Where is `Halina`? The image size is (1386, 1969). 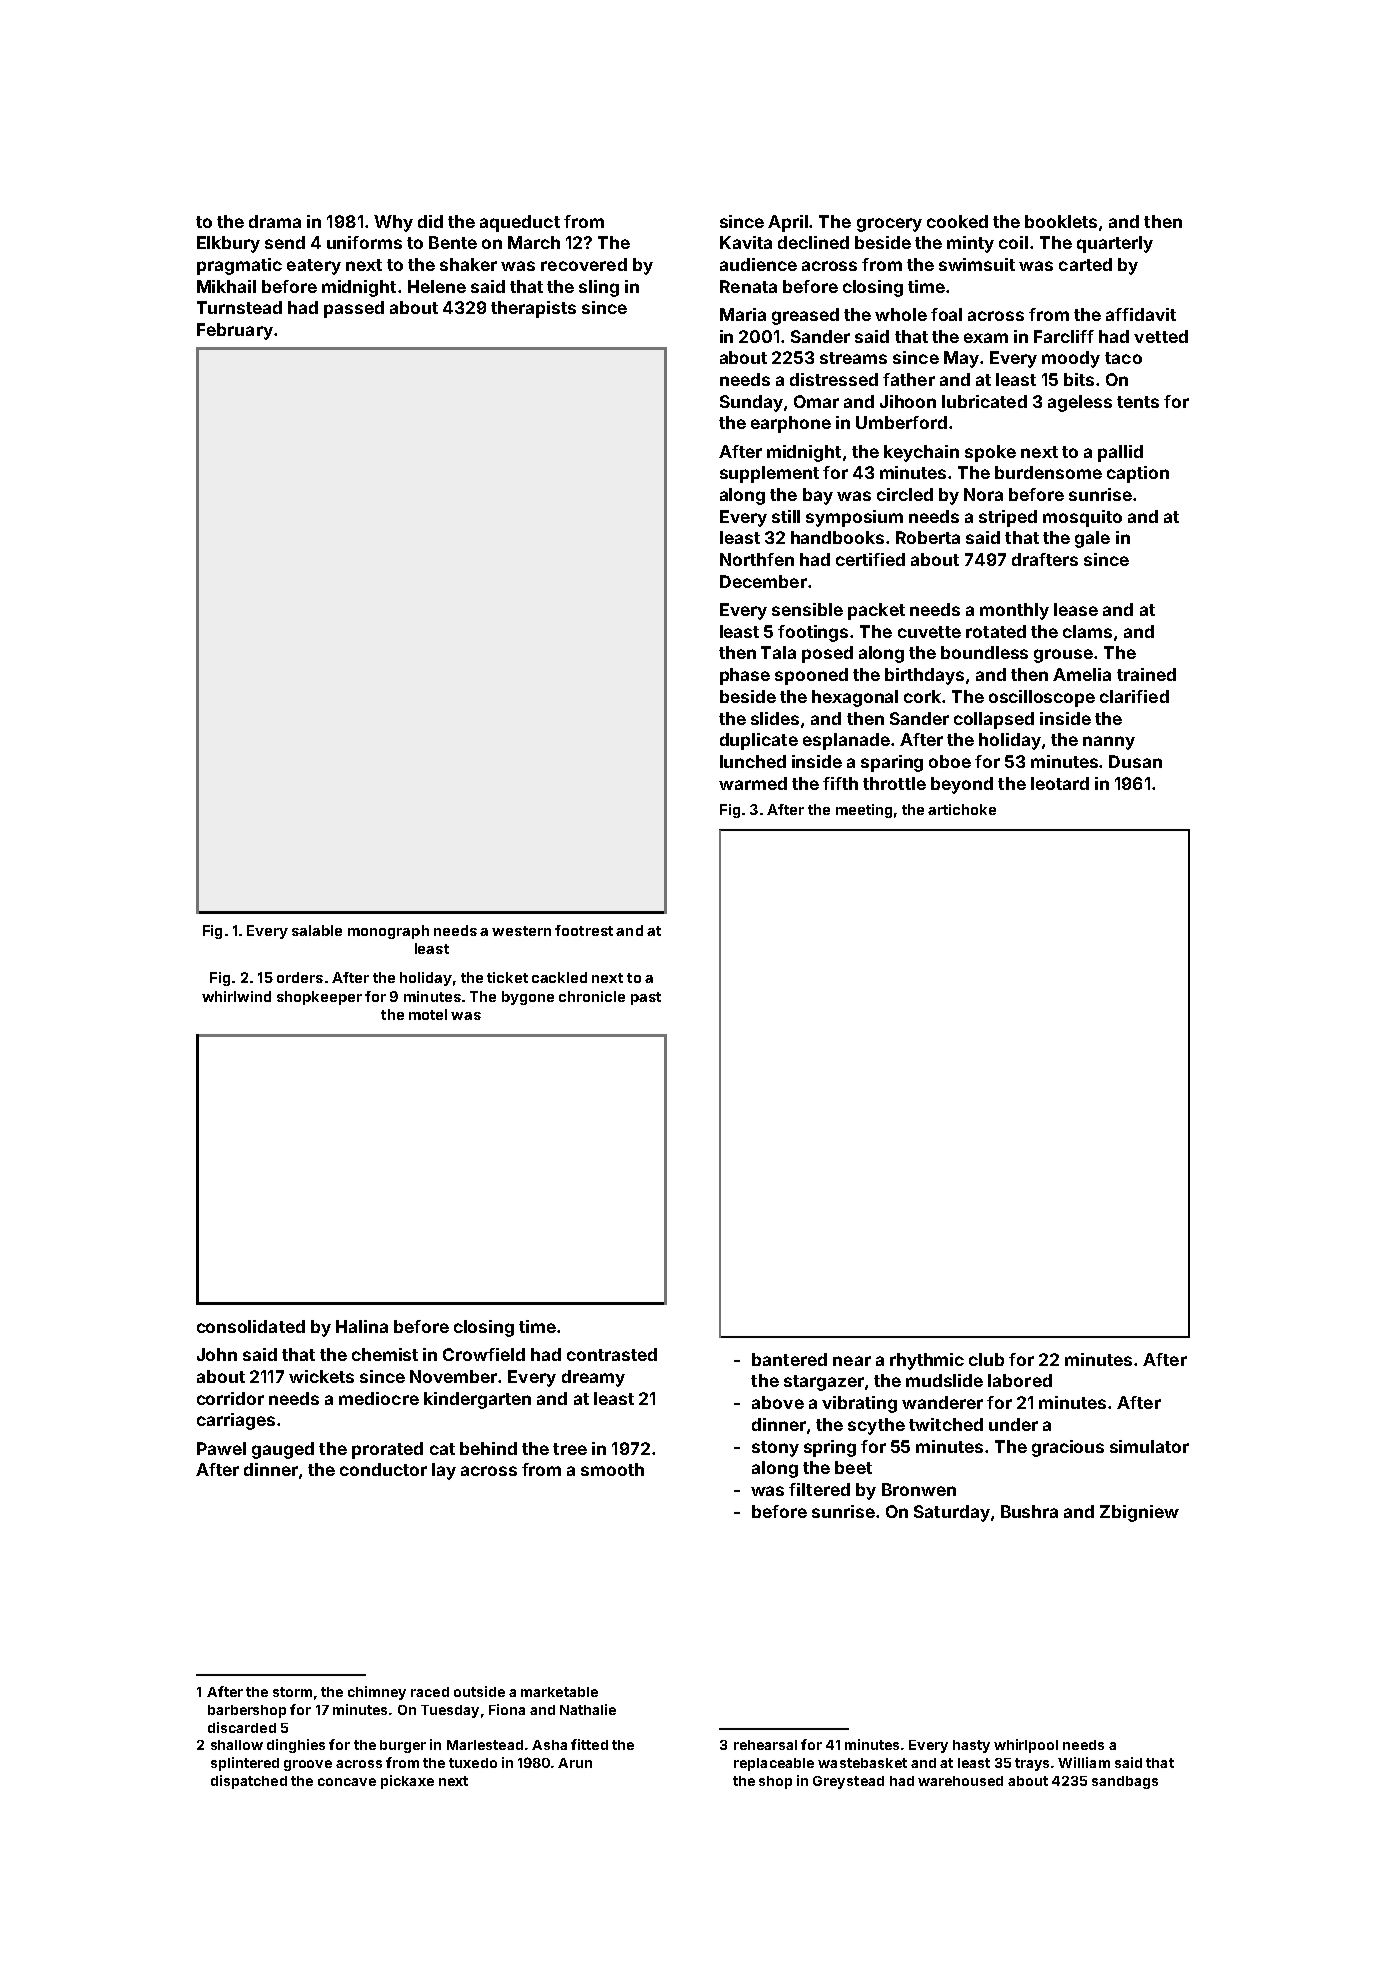 Halina is located at coordinates (362, 1326).
